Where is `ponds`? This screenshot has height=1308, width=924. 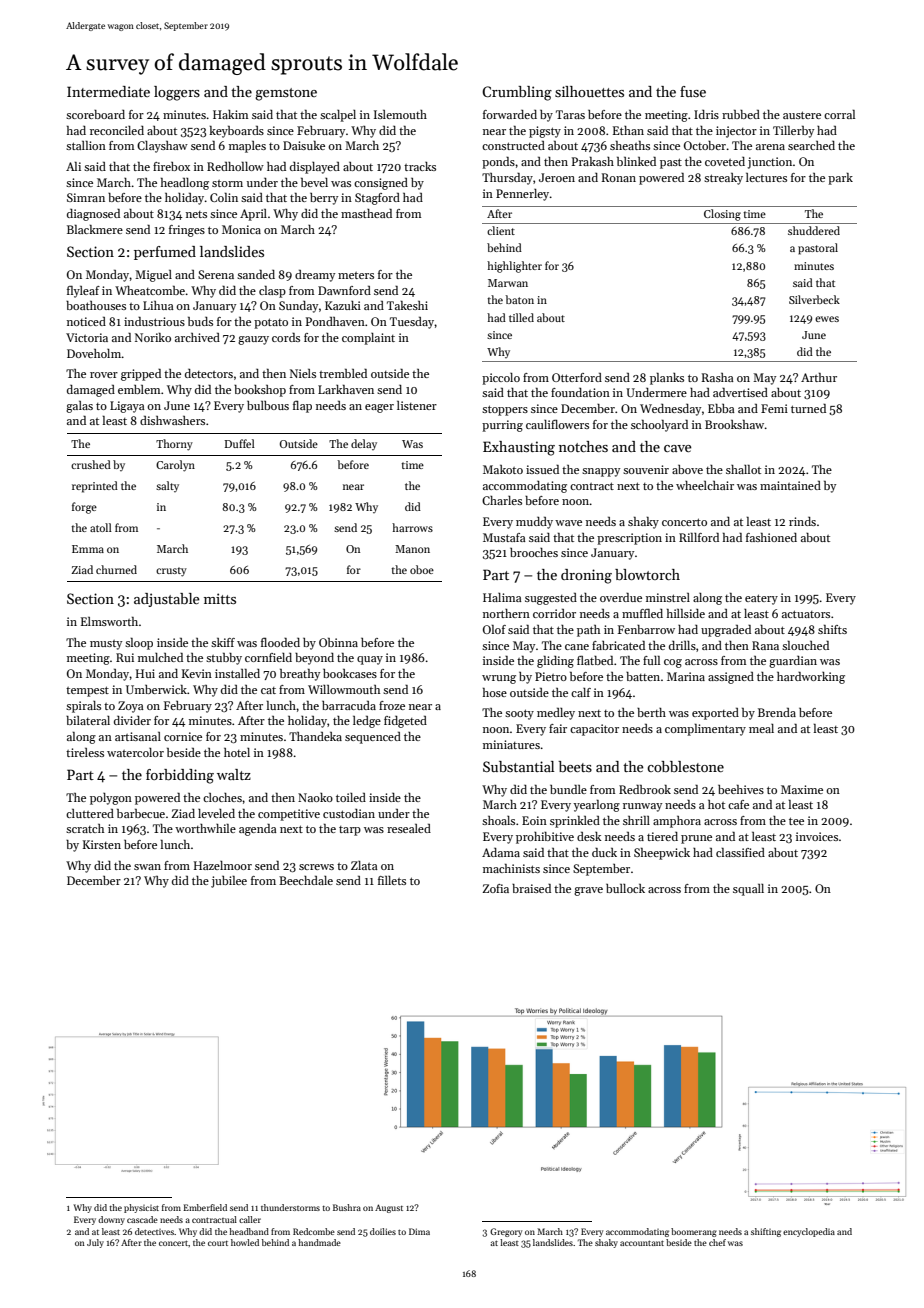
ponds is located at coordinates (498, 163).
